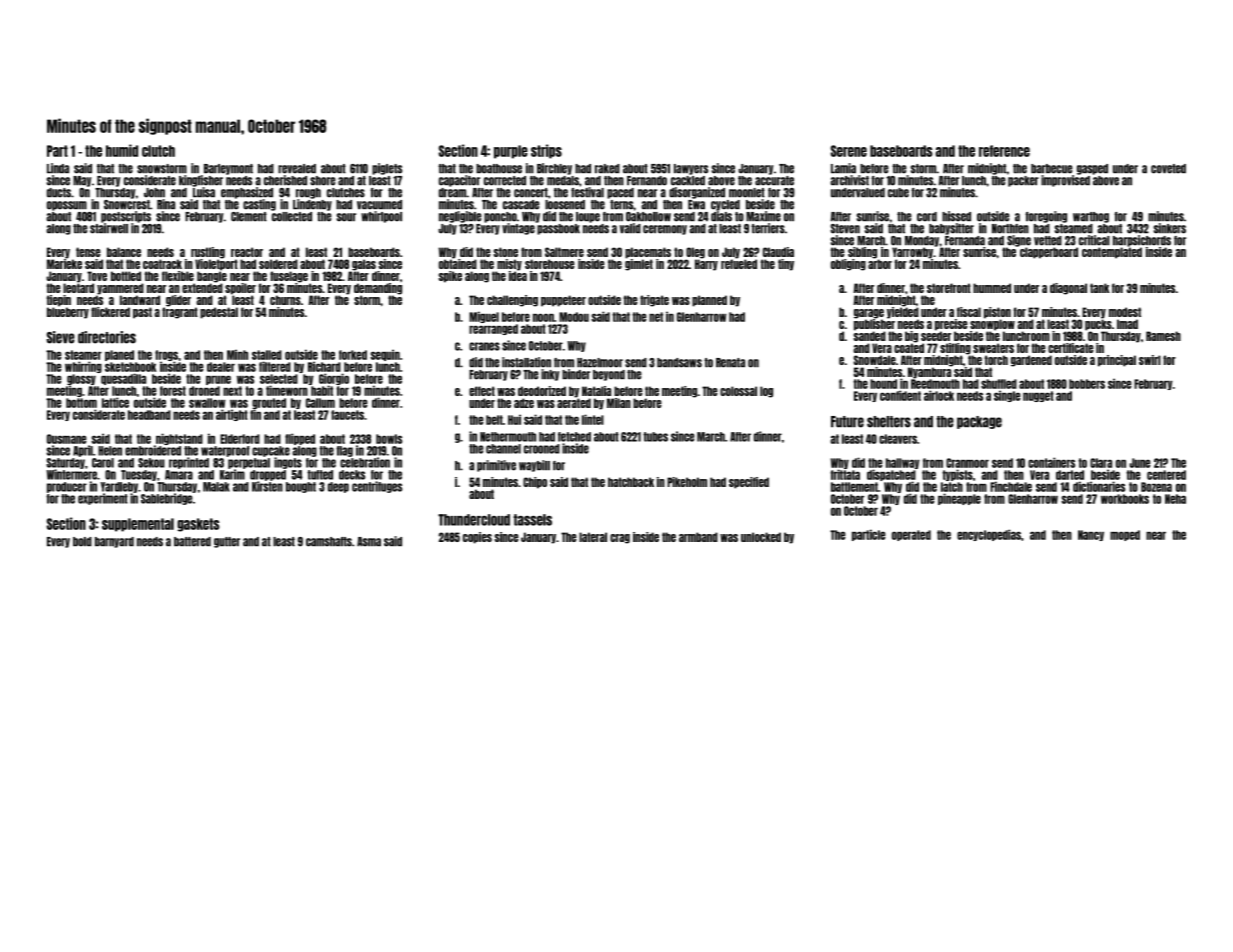 This screenshot has height=952, width=1233. I want to click on strips, so click(546, 151).
